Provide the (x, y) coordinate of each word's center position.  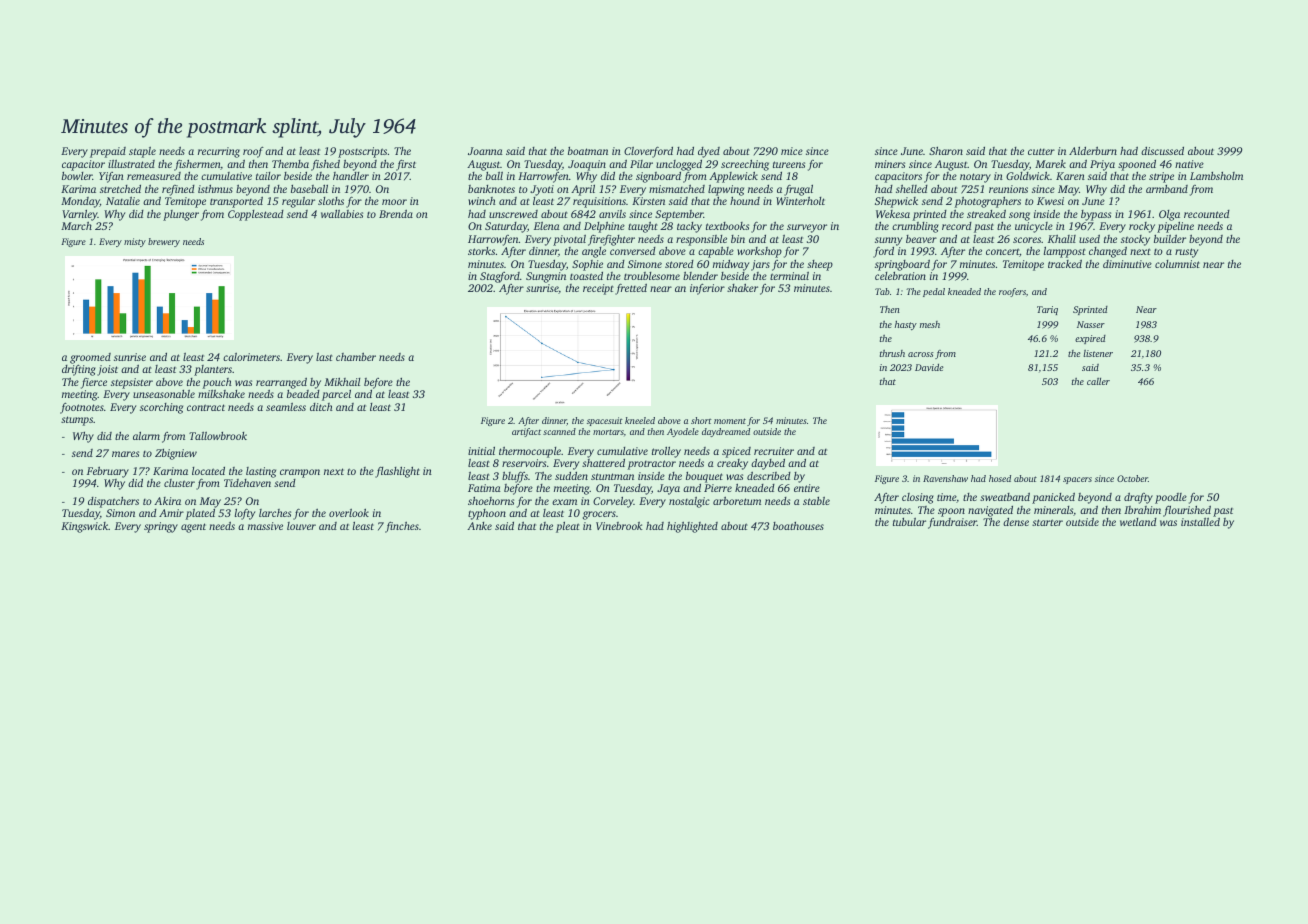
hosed (1000, 478)
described (769, 475)
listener (1098, 353)
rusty (1186, 253)
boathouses (798, 526)
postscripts (362, 152)
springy (161, 527)
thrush (892, 353)
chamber (356, 356)
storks (481, 251)
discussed (1162, 151)
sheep (820, 265)
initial (481, 450)
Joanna (485, 151)
